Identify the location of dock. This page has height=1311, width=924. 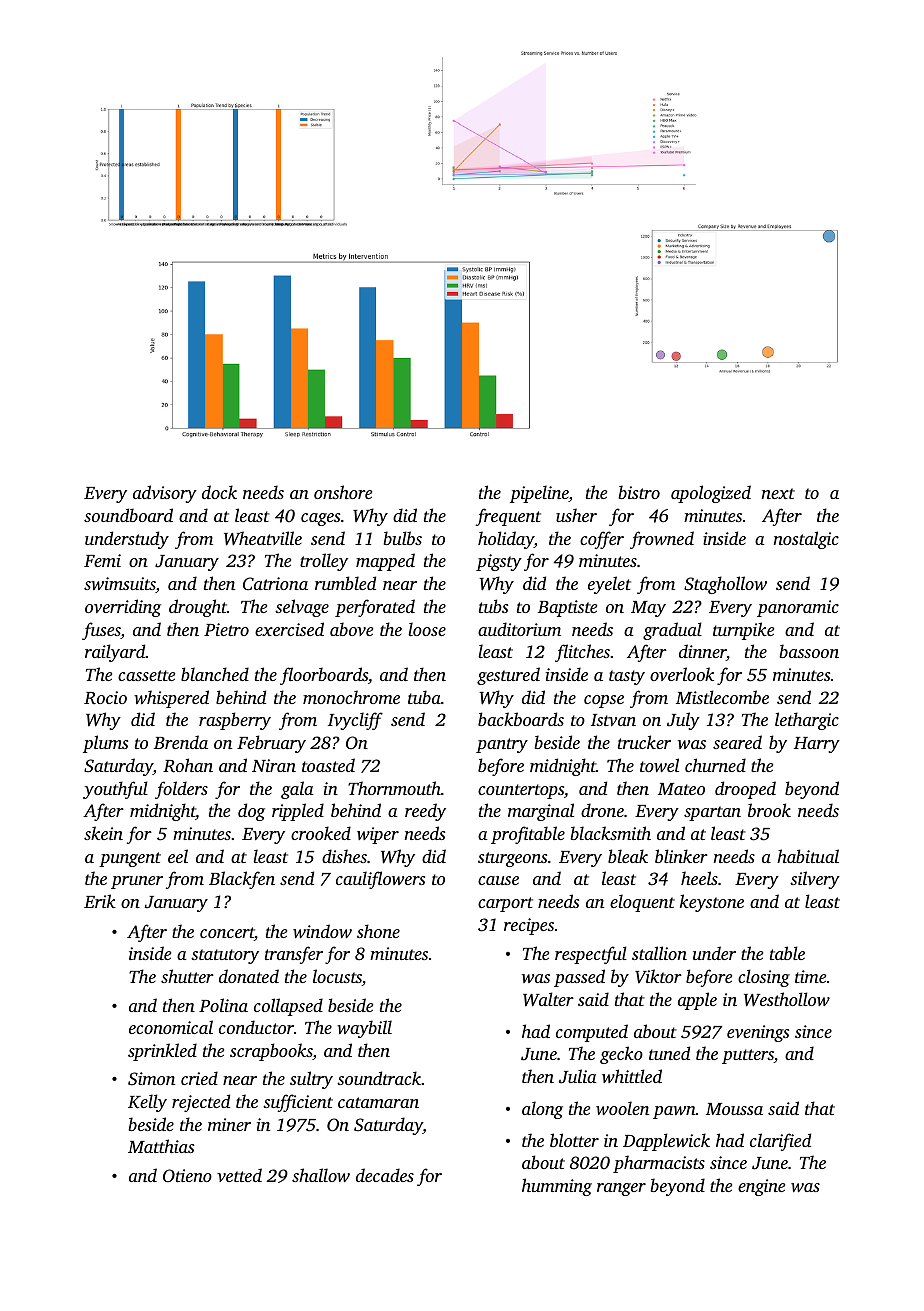
(219, 492).
